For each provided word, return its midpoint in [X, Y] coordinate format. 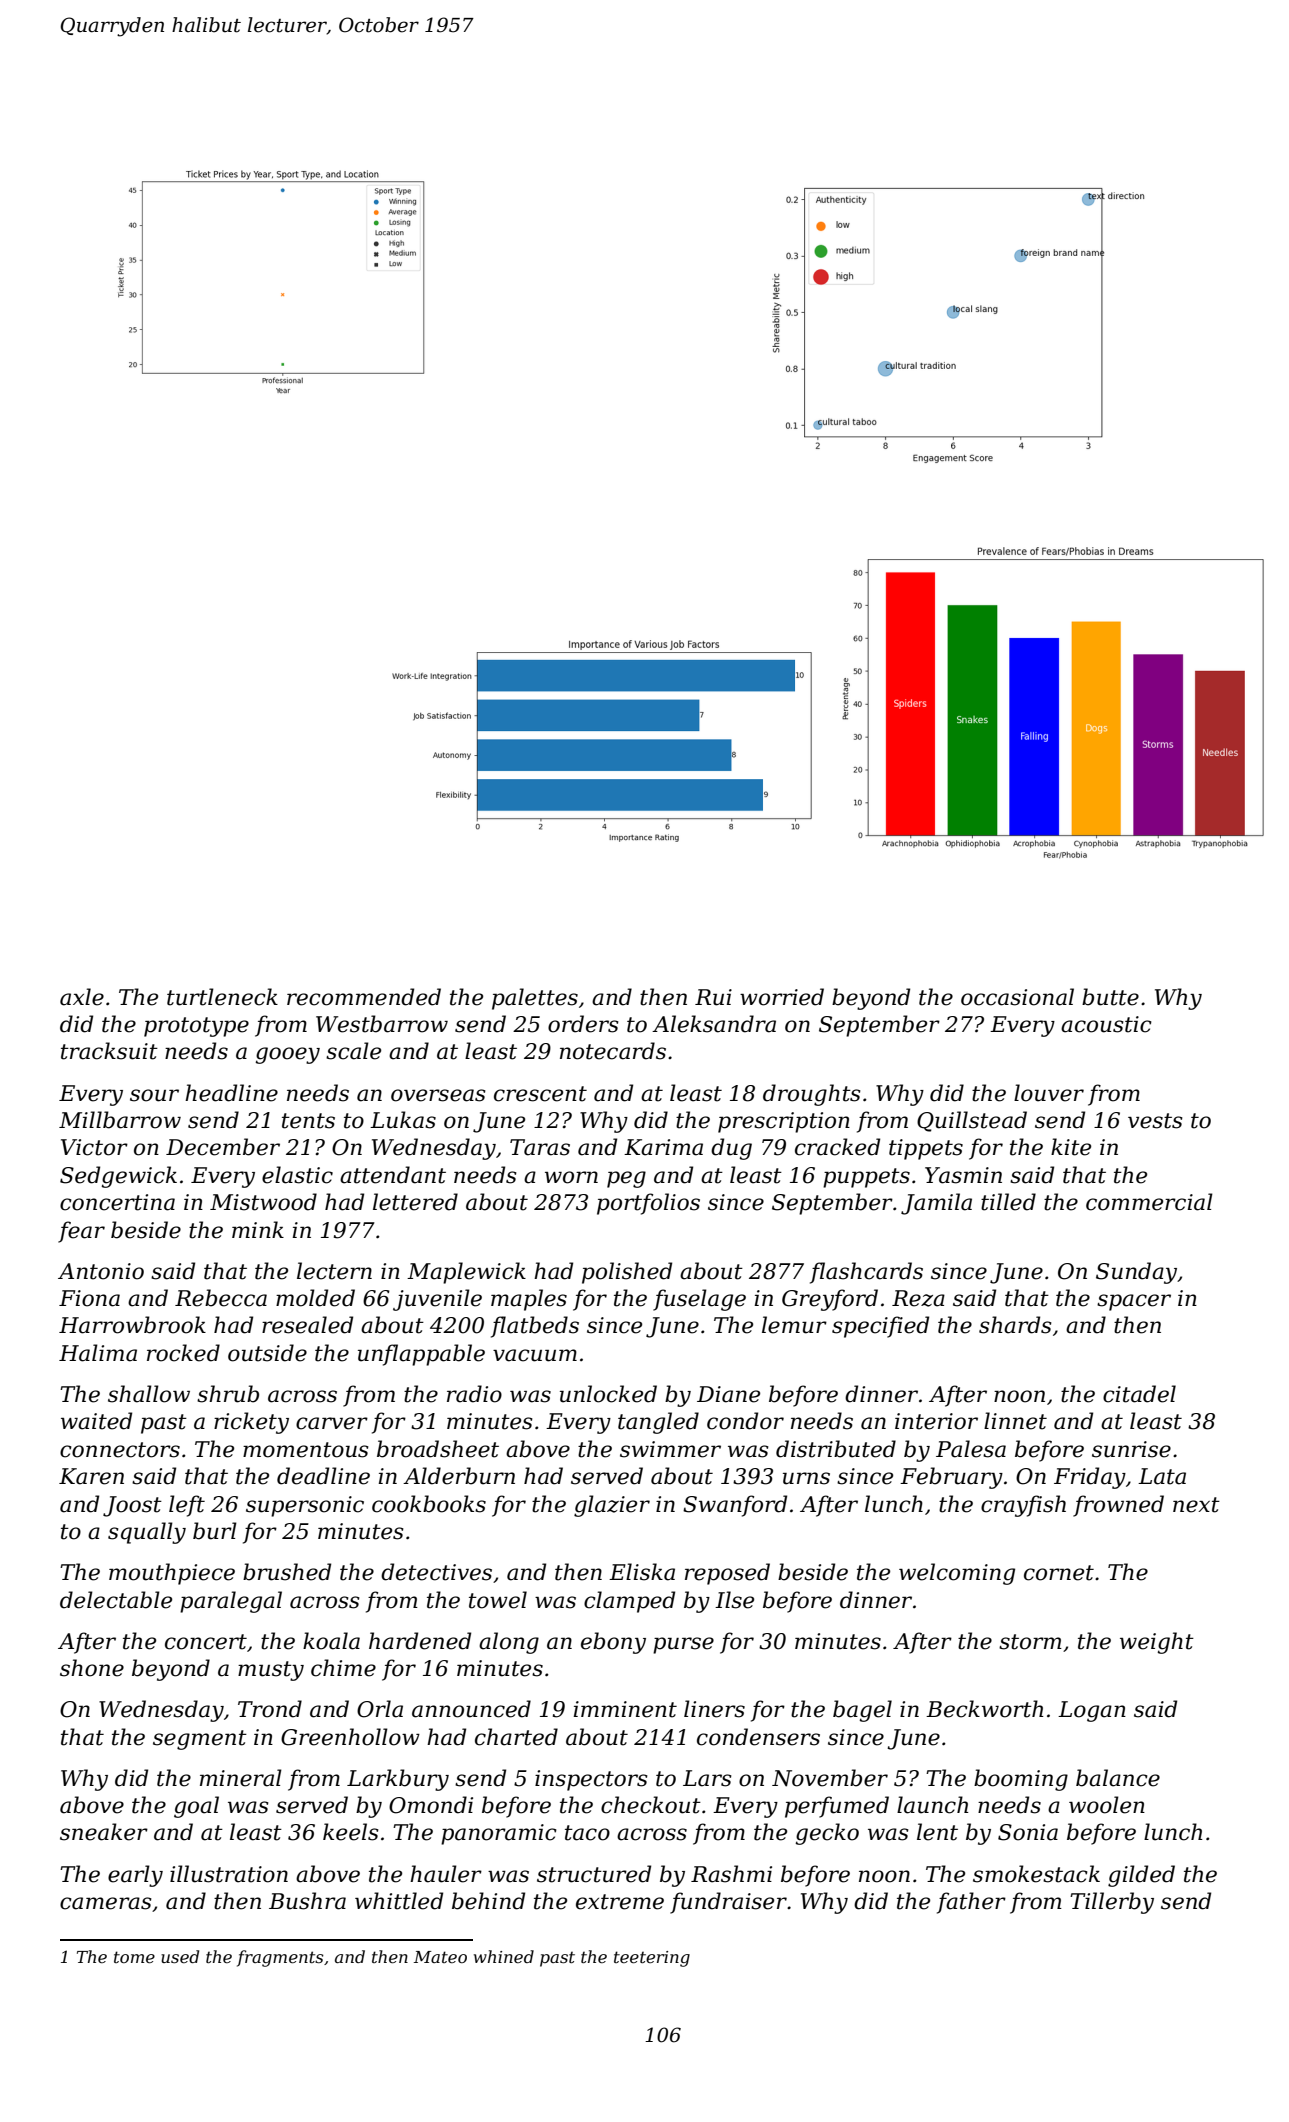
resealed [307, 1325]
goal [196, 1807]
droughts [811, 1095]
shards [1015, 1325]
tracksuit [109, 1051]
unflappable [421, 1355]
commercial [1149, 1202]
